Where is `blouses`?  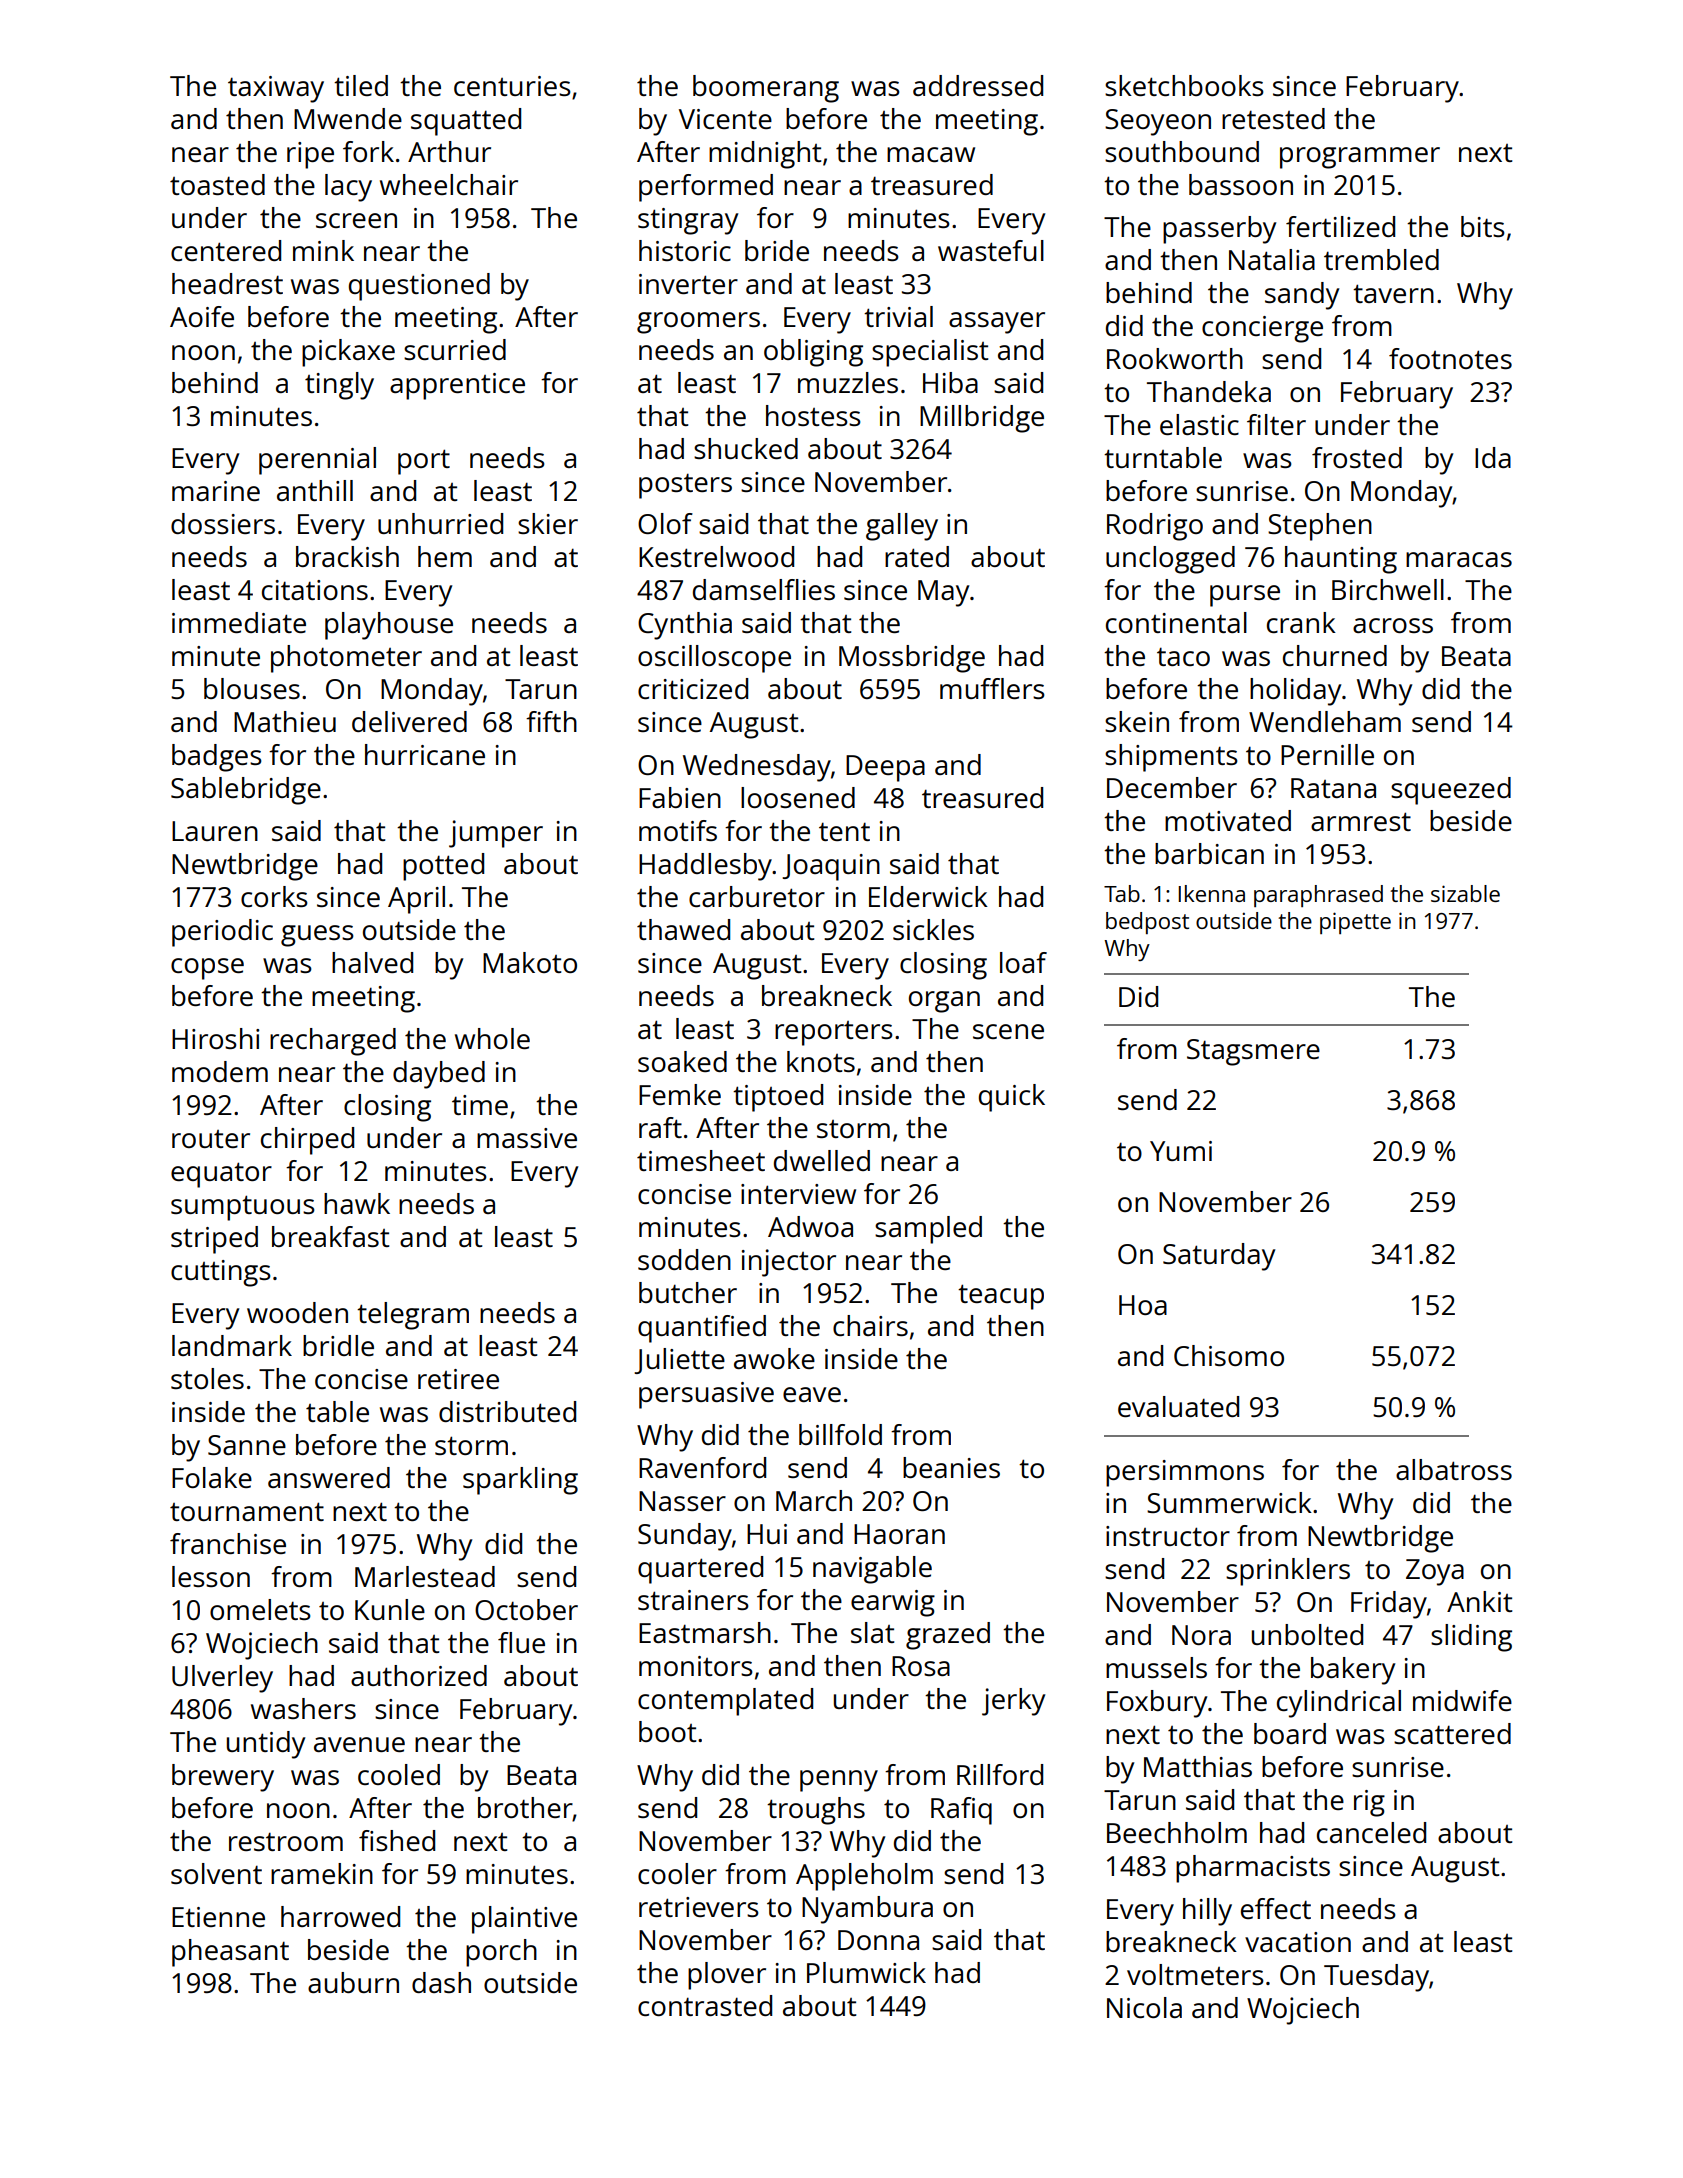 blouses is located at coordinates (252, 688).
